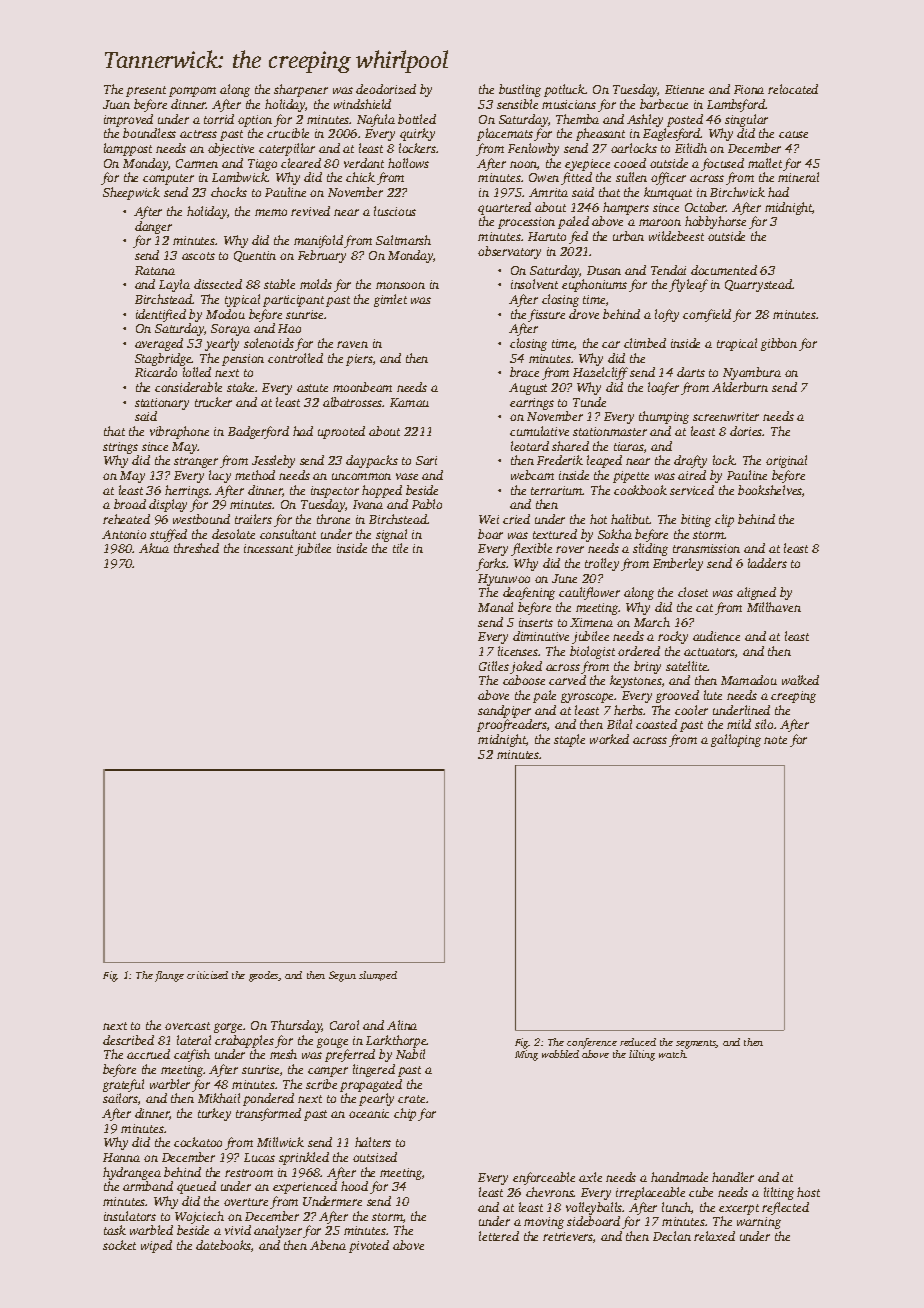 The image size is (924, 1308). What do you see at coordinates (395, 211) in the screenshot?
I see `luscious` at bounding box center [395, 211].
